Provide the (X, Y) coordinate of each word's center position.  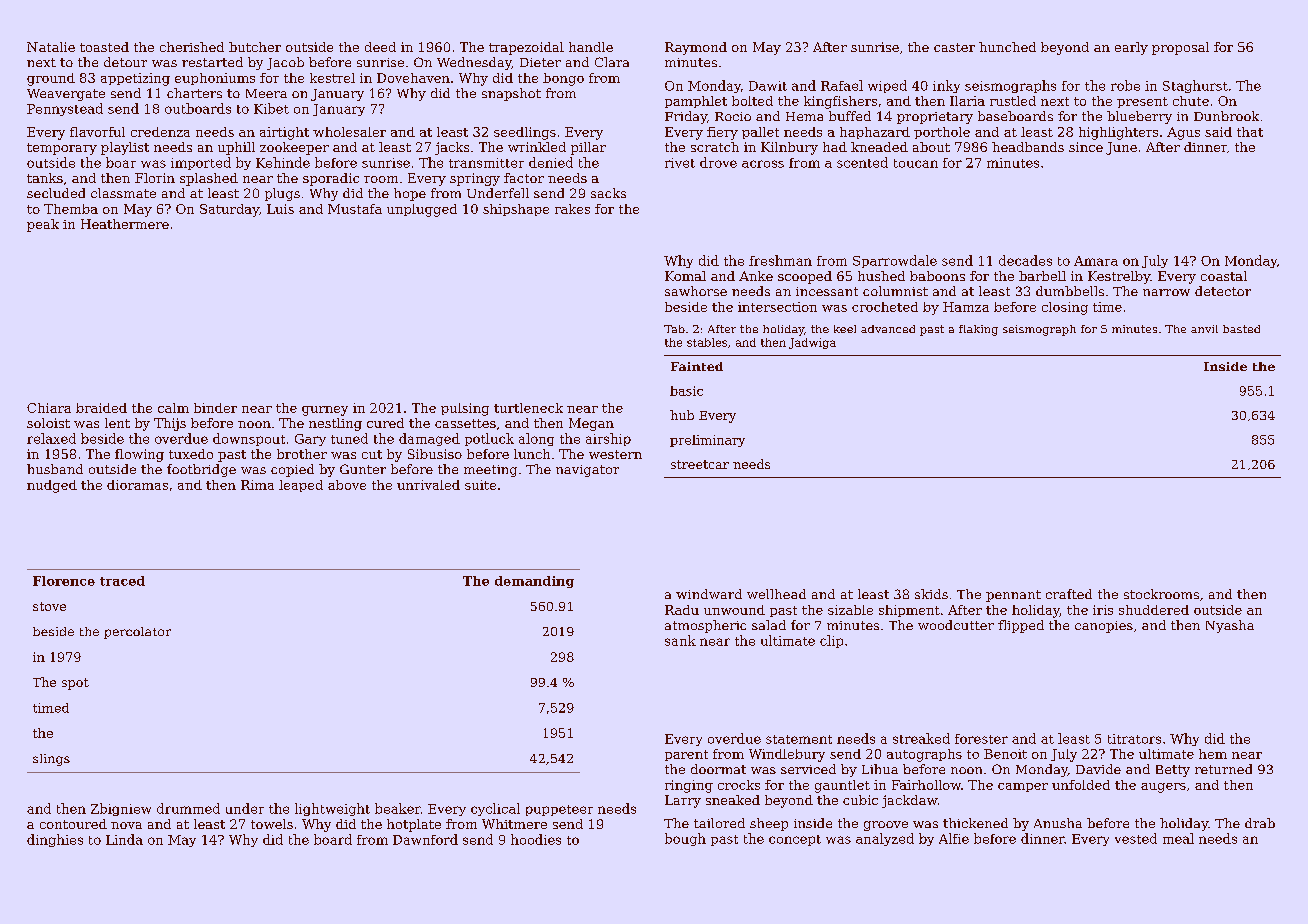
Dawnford (425, 839)
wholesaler (349, 132)
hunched (1007, 47)
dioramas (137, 485)
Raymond (696, 48)
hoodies (536, 839)
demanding (534, 582)
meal (1178, 838)
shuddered (1154, 610)
